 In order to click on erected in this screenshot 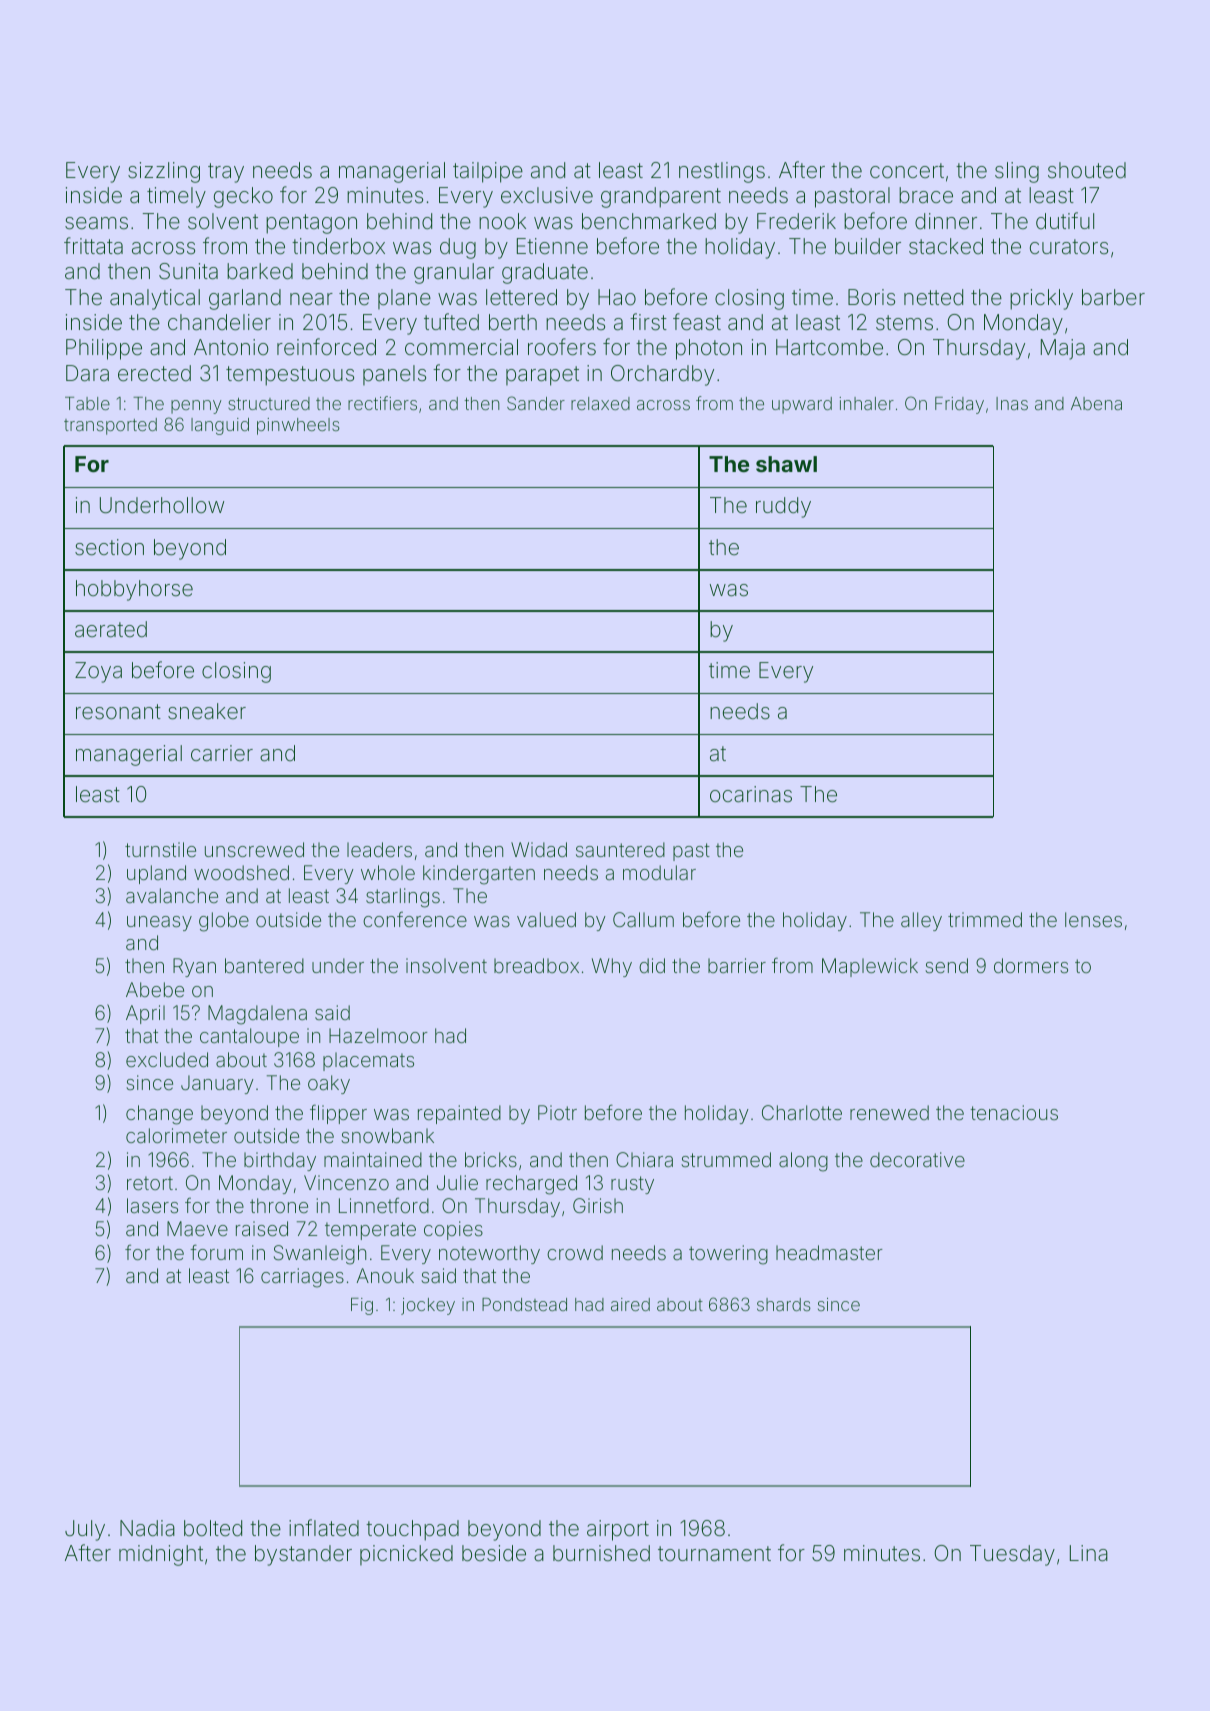, I will do `click(154, 373)`.
